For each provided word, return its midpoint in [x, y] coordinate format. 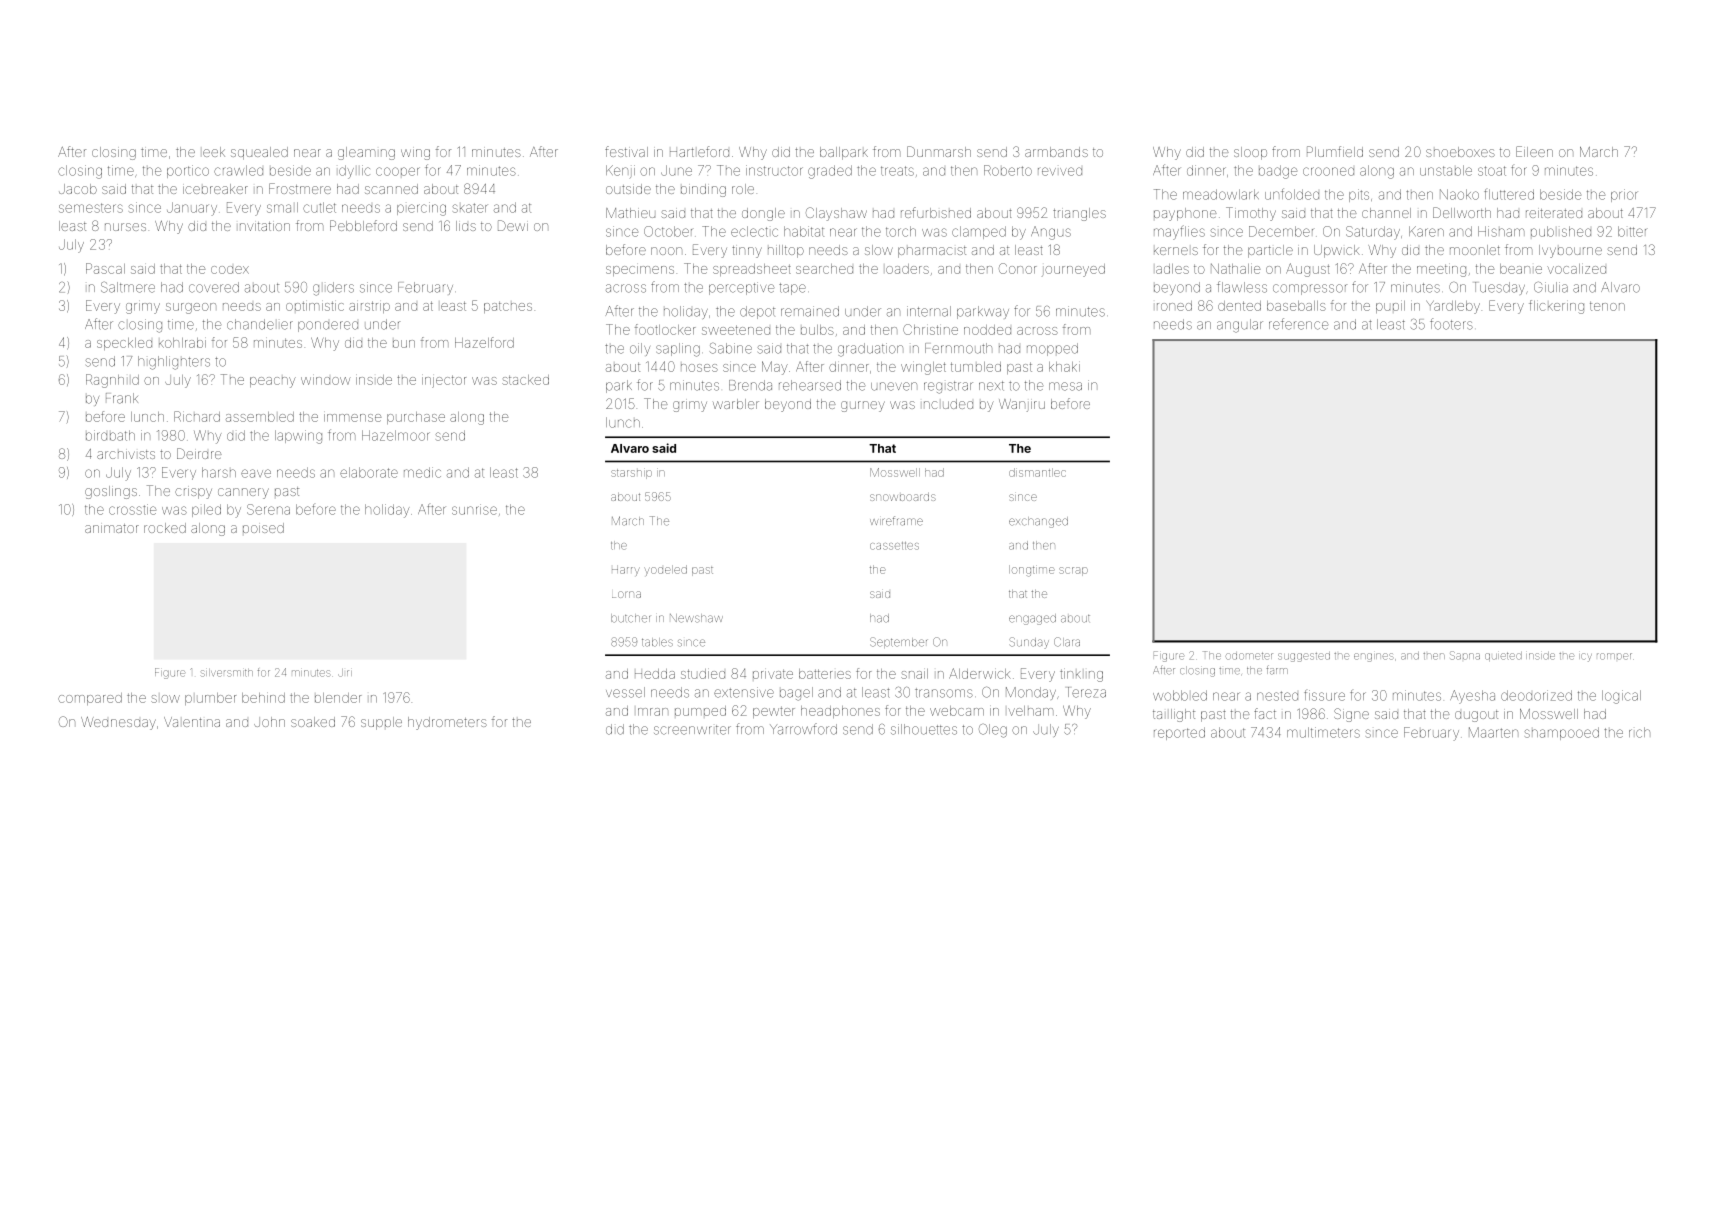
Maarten [1493, 732]
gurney [863, 406]
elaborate [369, 472]
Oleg [993, 731]
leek [214, 152]
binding [703, 190]
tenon [1607, 306]
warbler [736, 404]
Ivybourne [1570, 251]
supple [381, 723]
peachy [273, 382]
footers [1451, 324]
